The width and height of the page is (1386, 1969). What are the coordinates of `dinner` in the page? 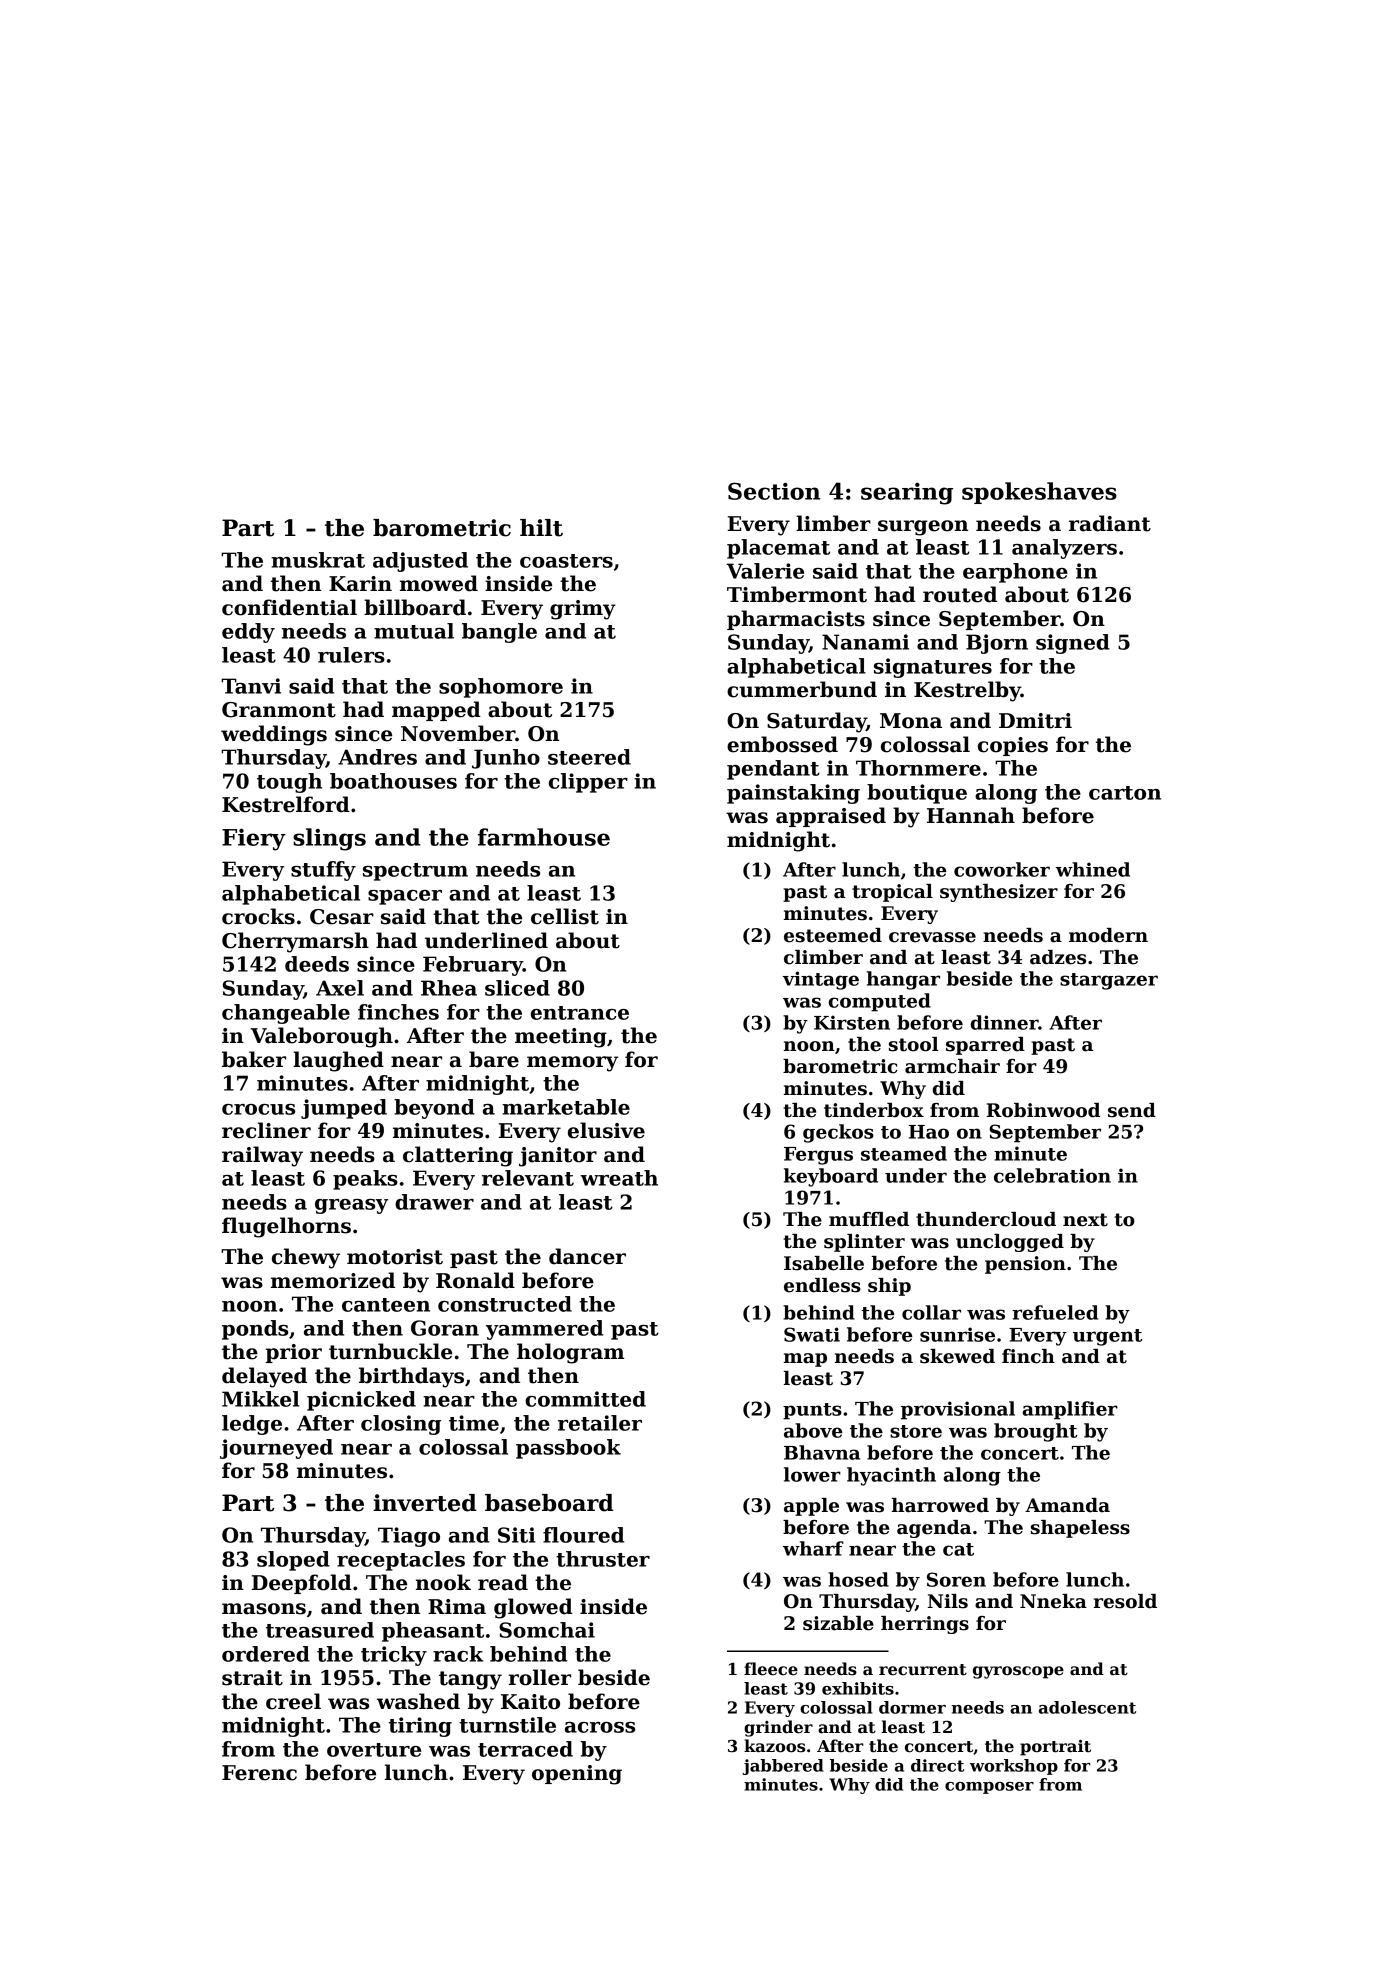 It's located at (1004, 1022).
